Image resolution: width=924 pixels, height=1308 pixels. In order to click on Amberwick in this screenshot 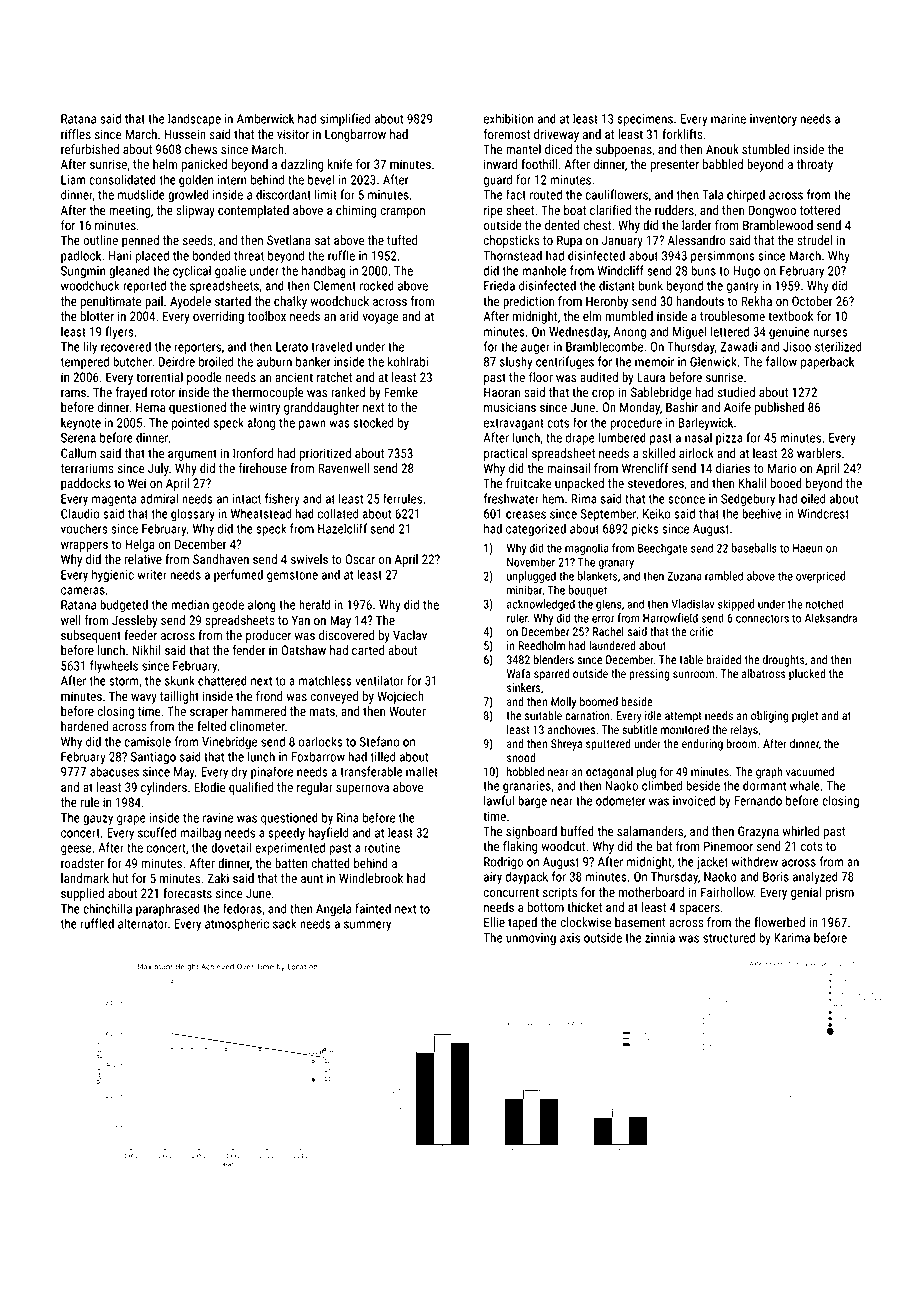, I will do `click(265, 118)`.
